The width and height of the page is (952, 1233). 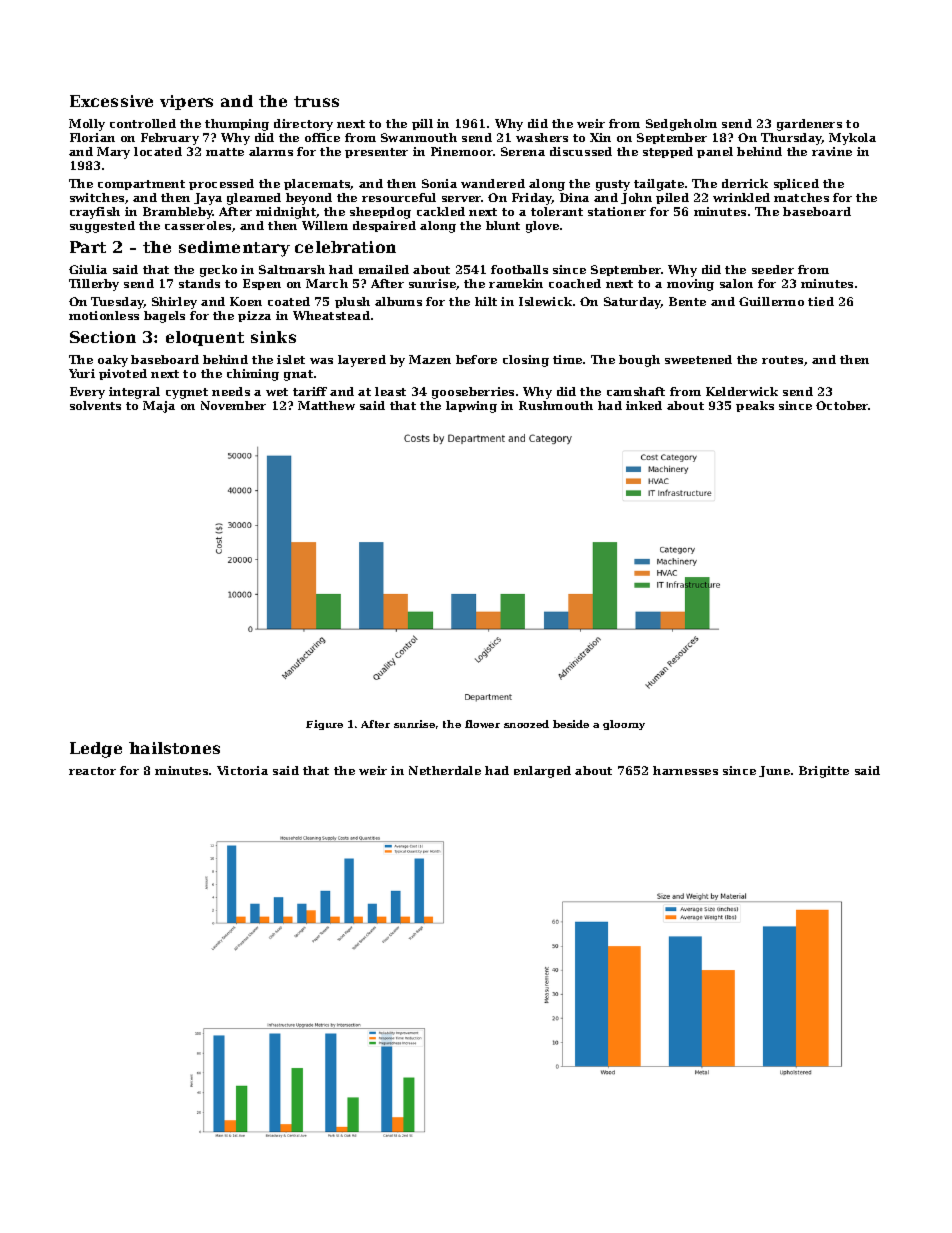 What do you see at coordinates (824, 772) in the page?
I see `Brigitte` at bounding box center [824, 772].
